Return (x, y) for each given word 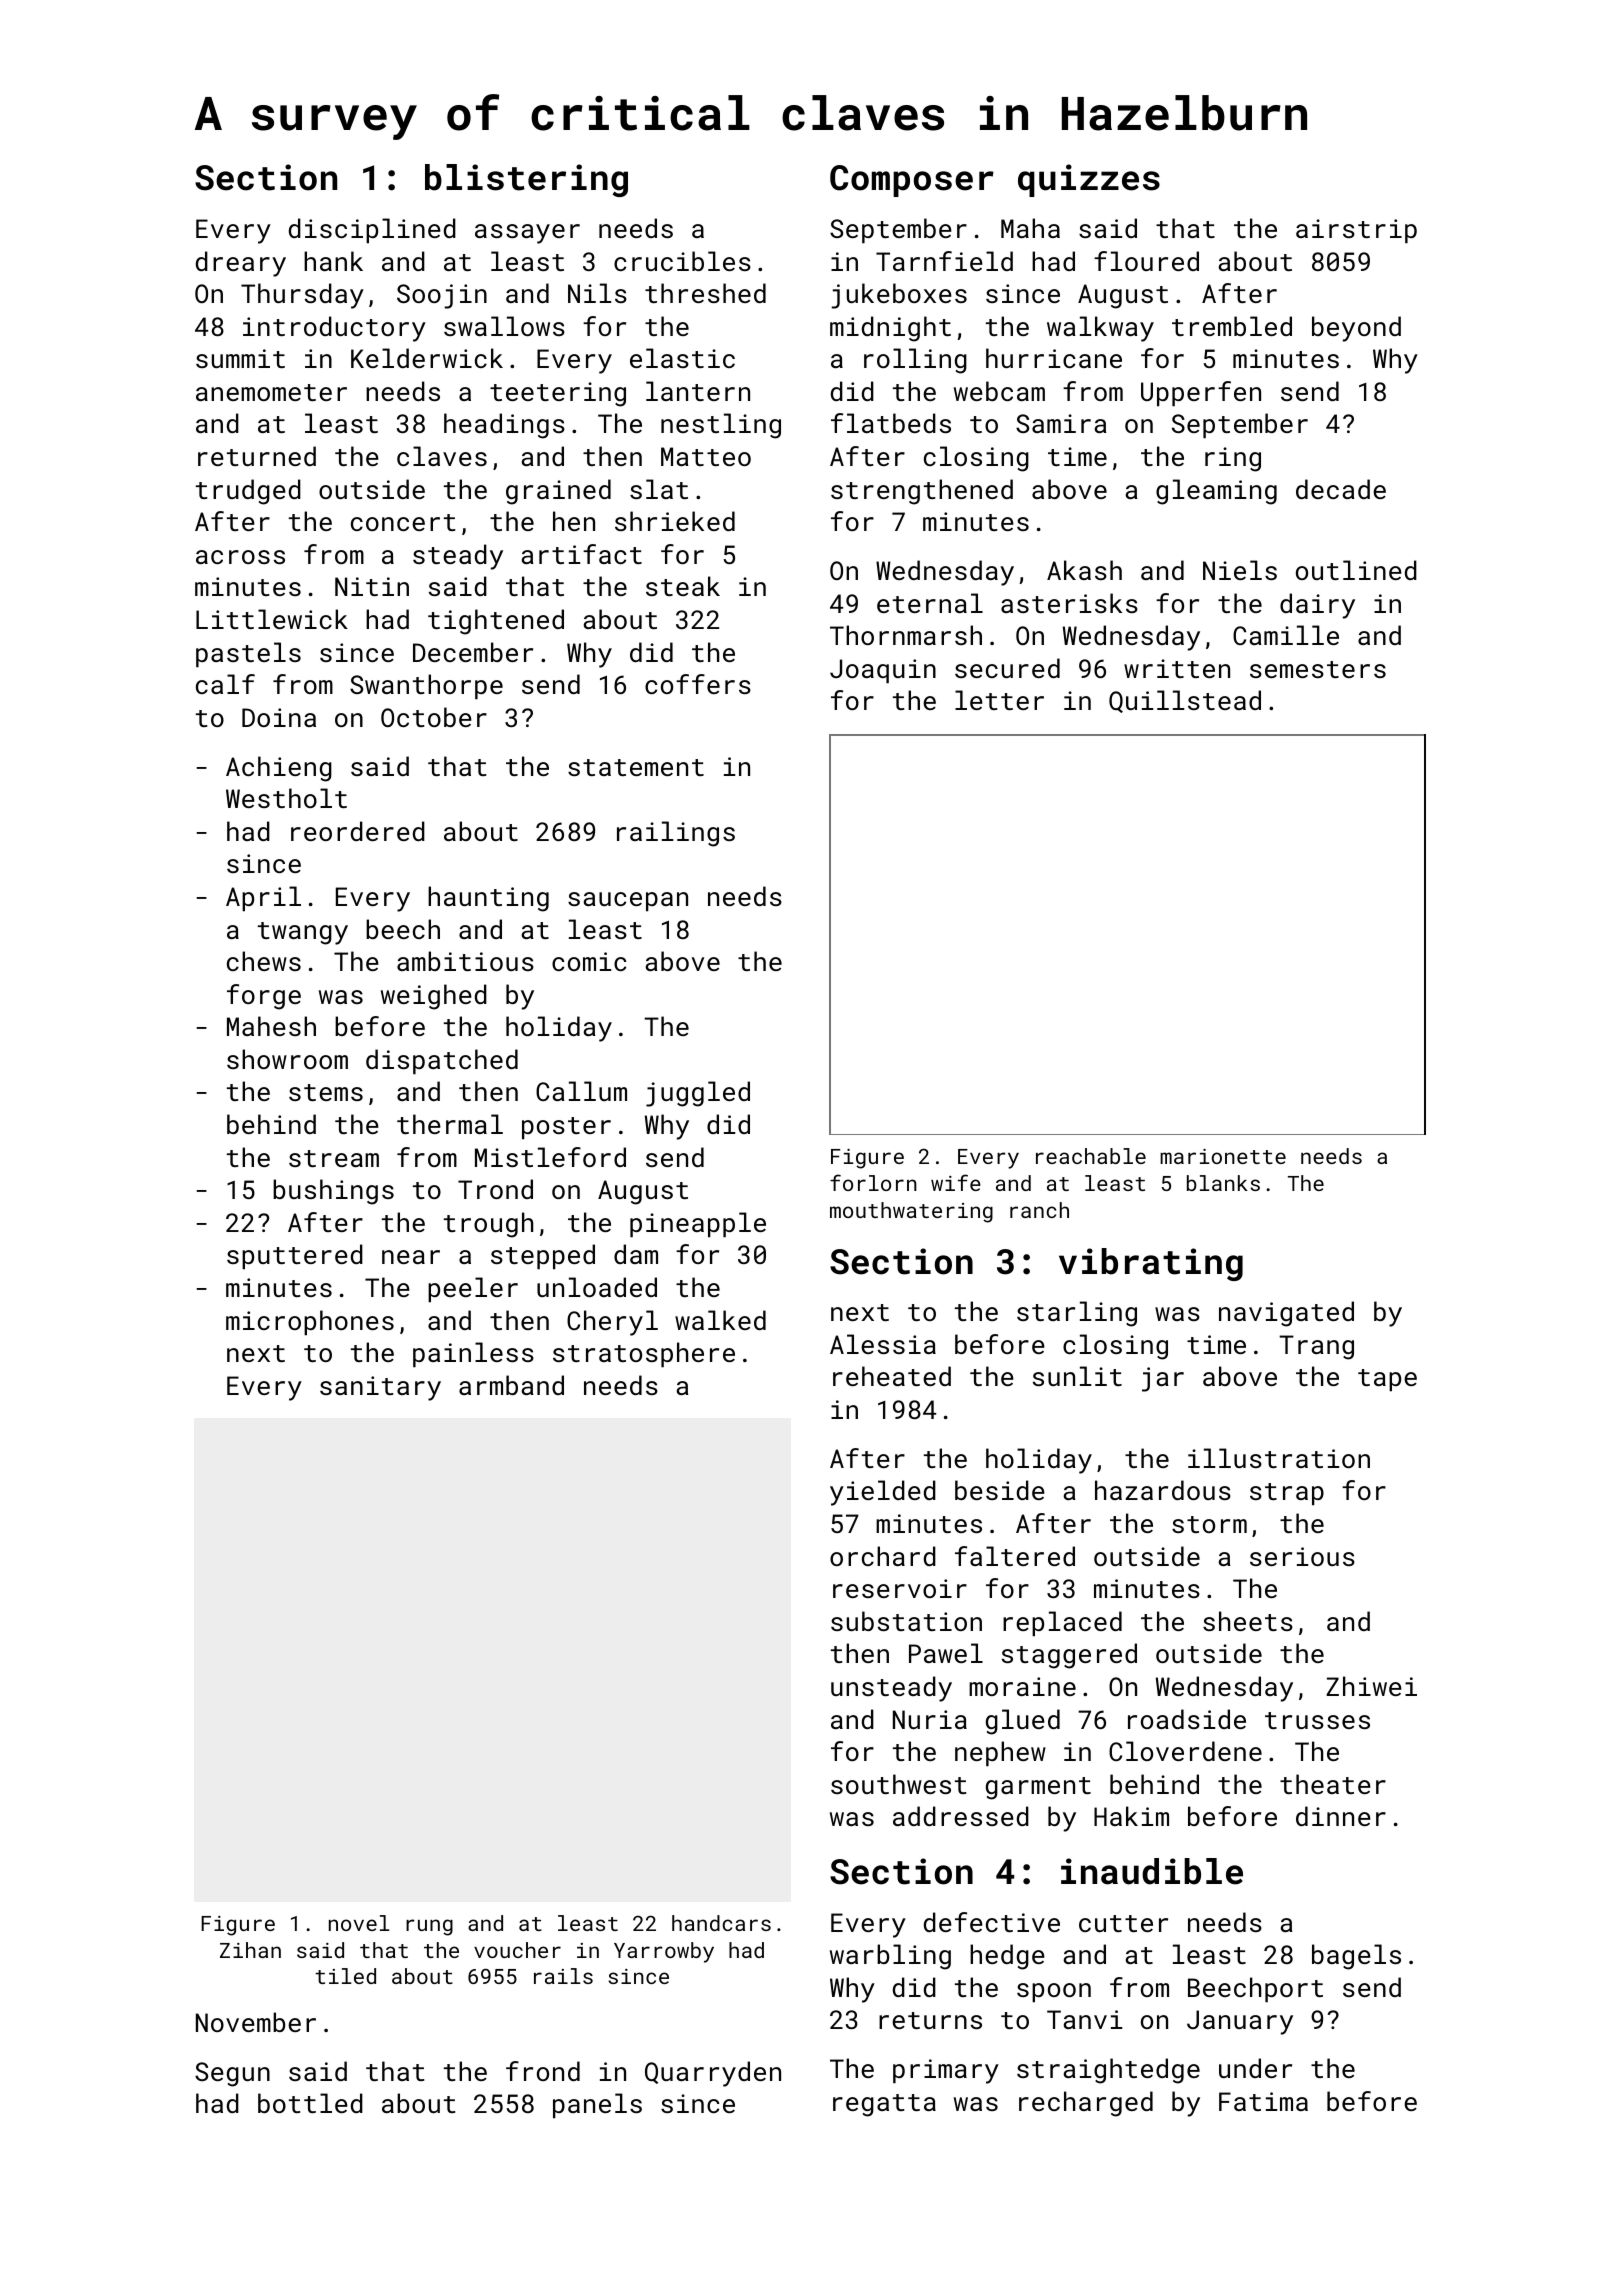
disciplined (372, 230)
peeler (473, 1289)
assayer (527, 234)
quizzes (1089, 180)
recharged (1086, 2104)
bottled (310, 2103)
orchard (883, 1556)
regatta (884, 2105)
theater (1333, 1784)
